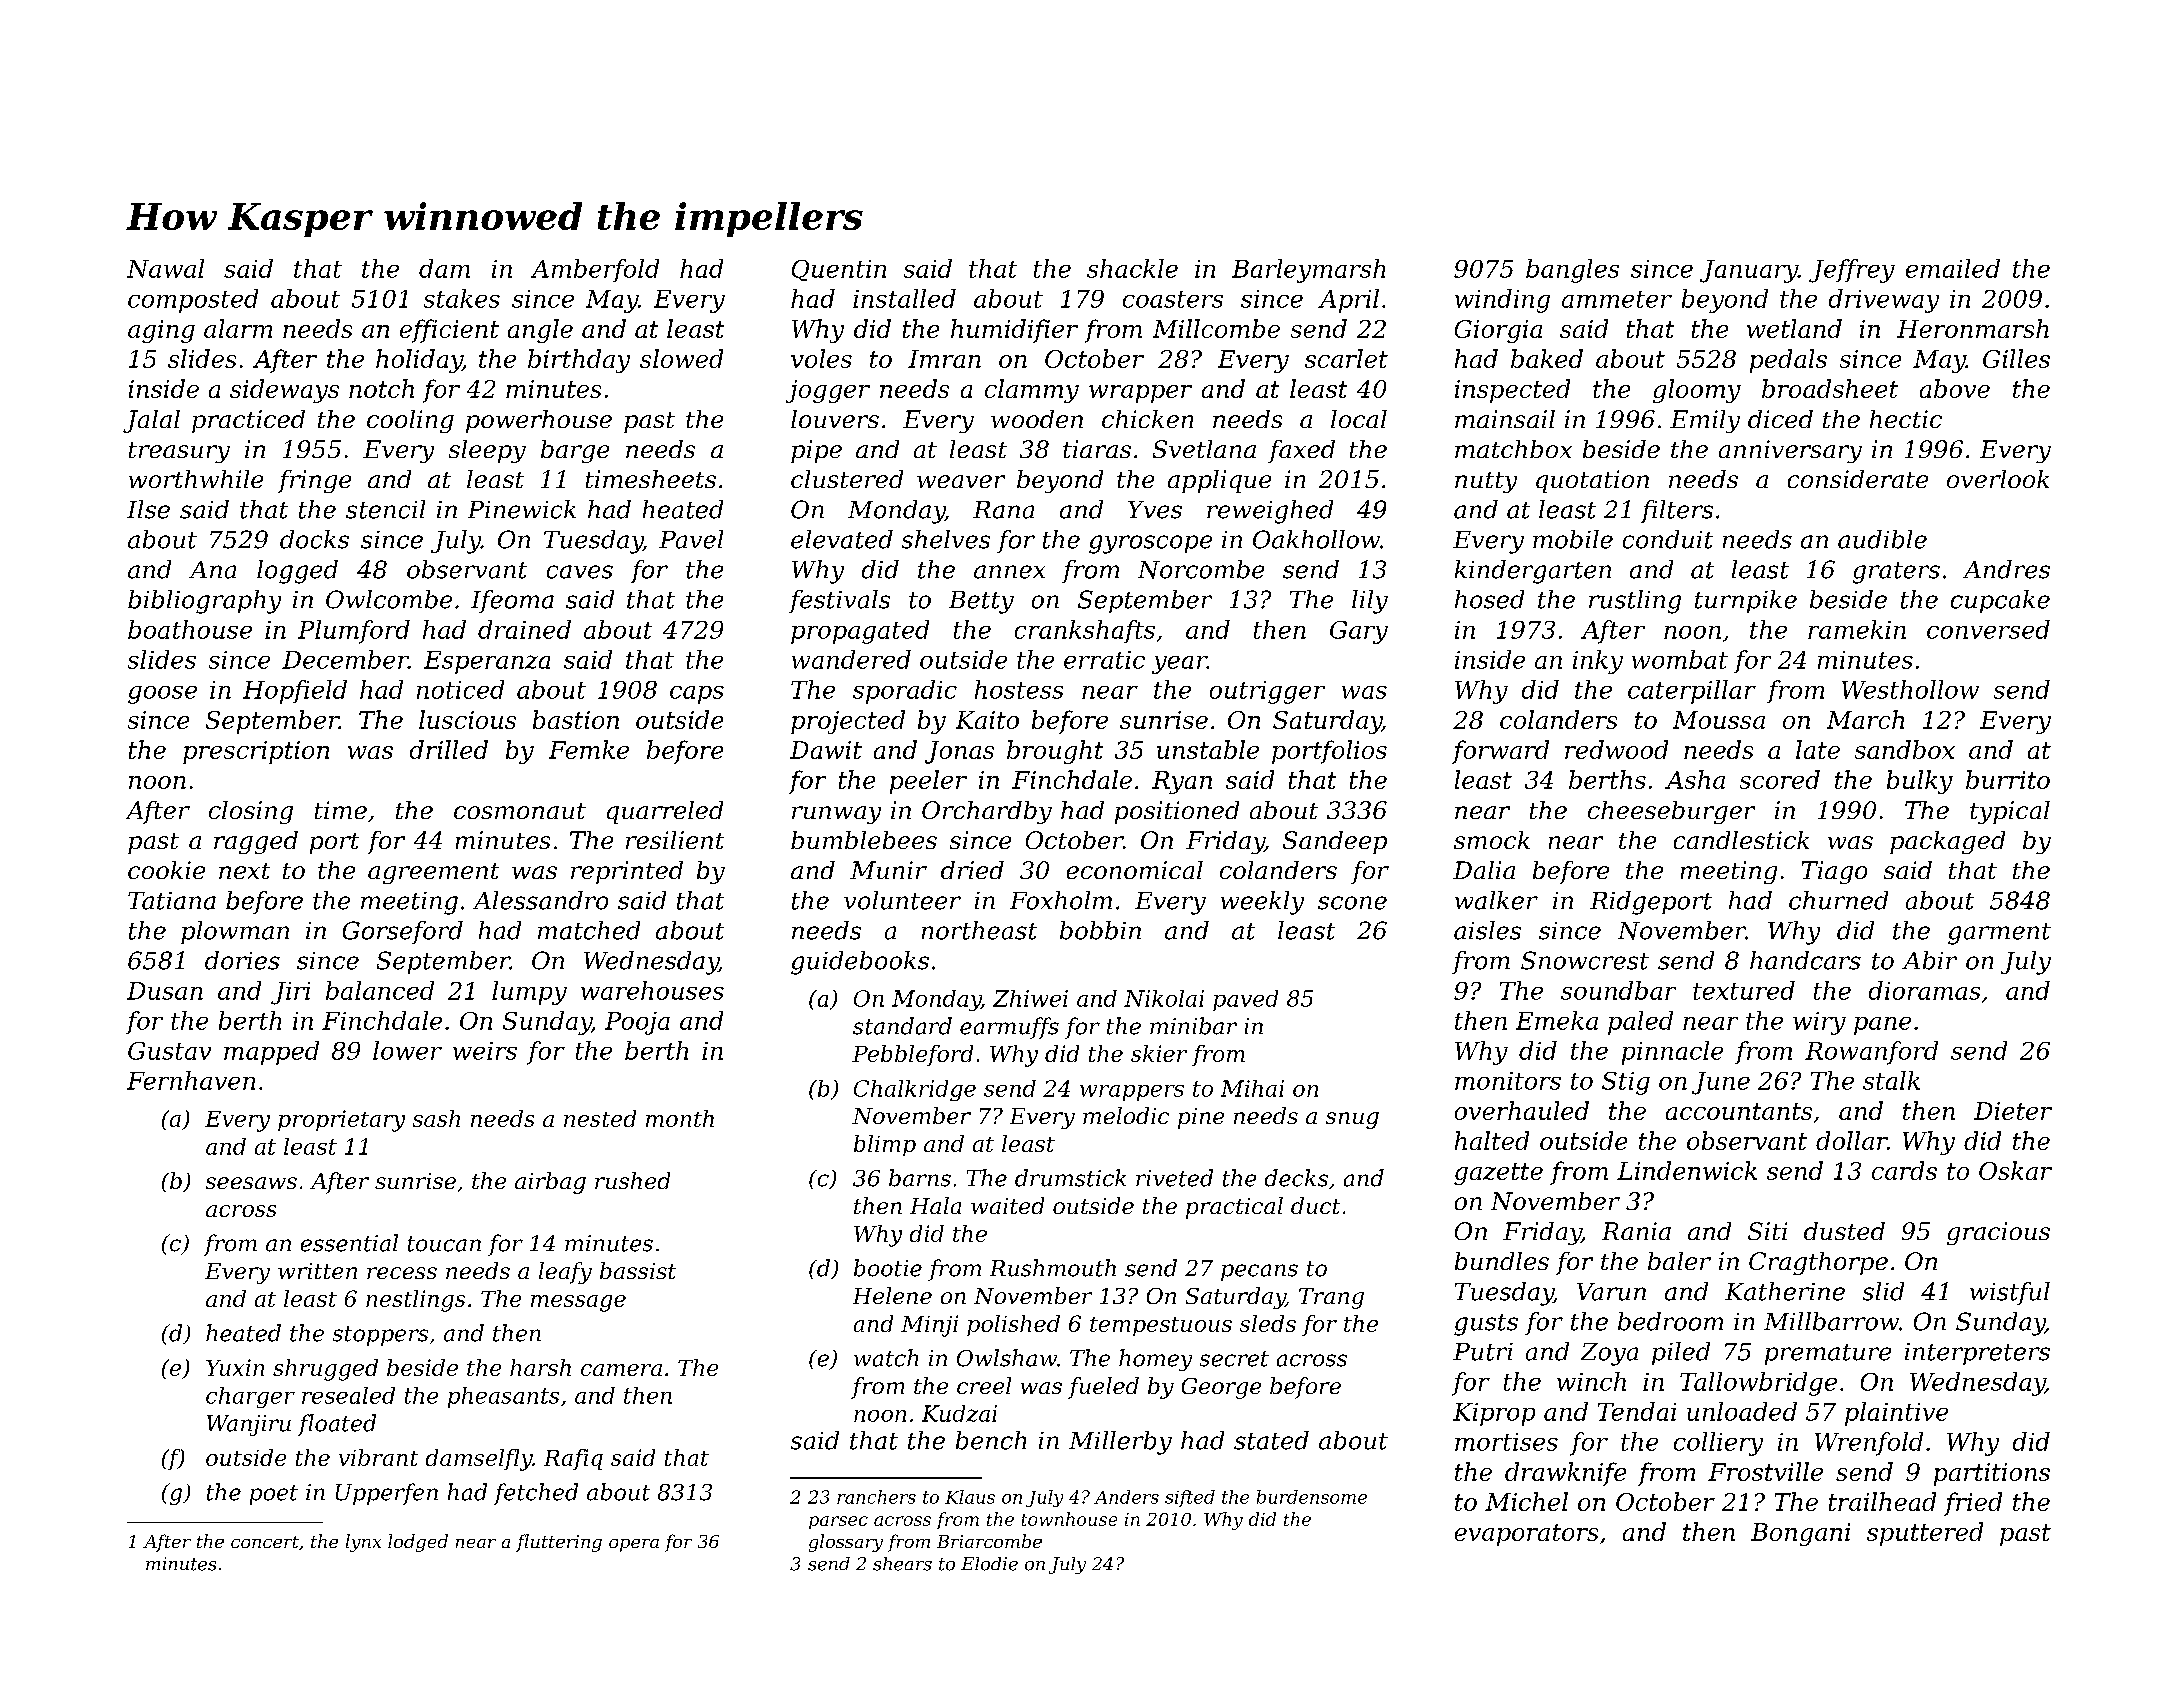  Describe the element at coordinates (1204, 449) in the document. I see `Svetlana` at that location.
